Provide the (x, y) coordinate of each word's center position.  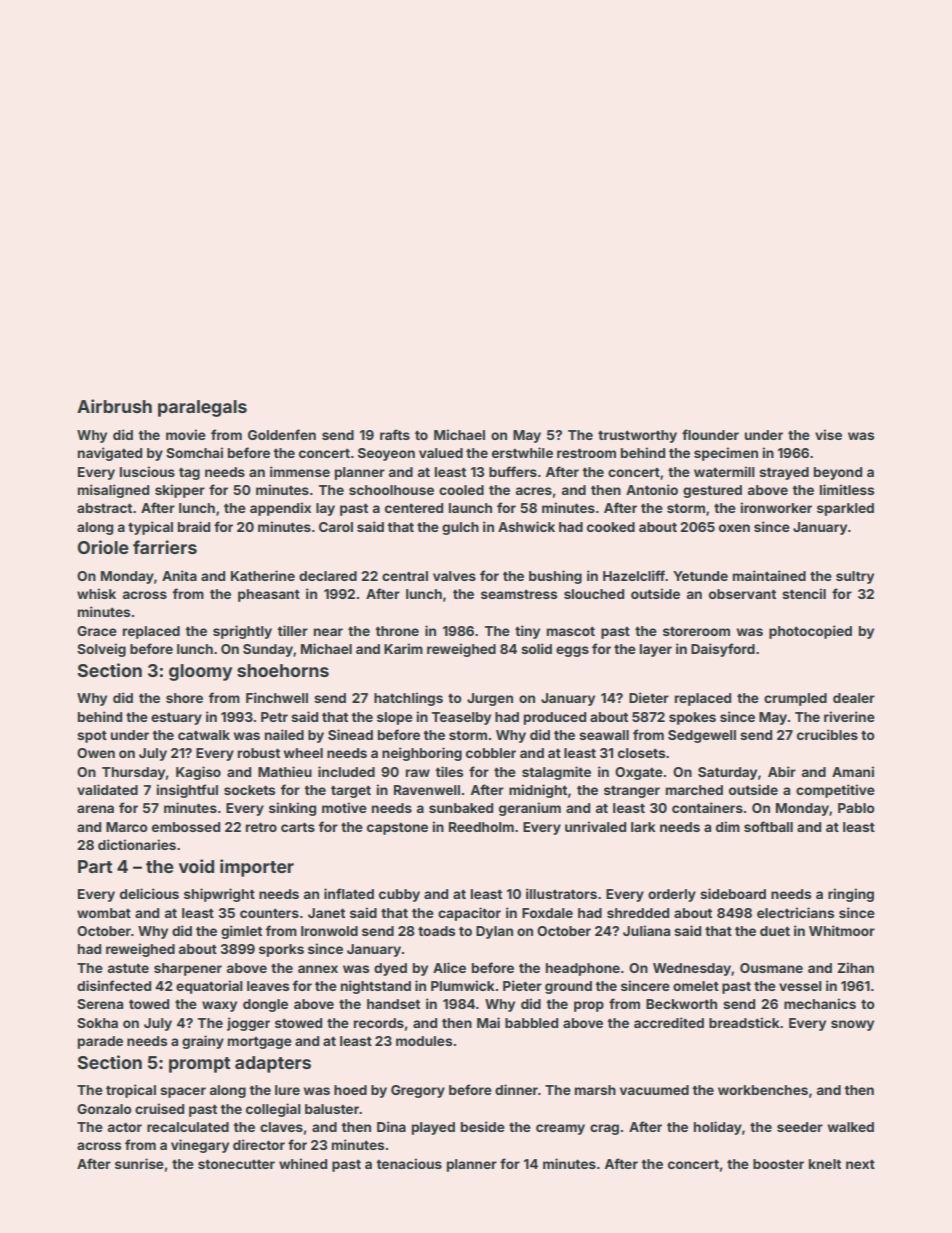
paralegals (202, 408)
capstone (397, 829)
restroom (586, 453)
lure (287, 1090)
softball (768, 826)
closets (641, 753)
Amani (853, 771)
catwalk (204, 735)
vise (828, 434)
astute (128, 968)
